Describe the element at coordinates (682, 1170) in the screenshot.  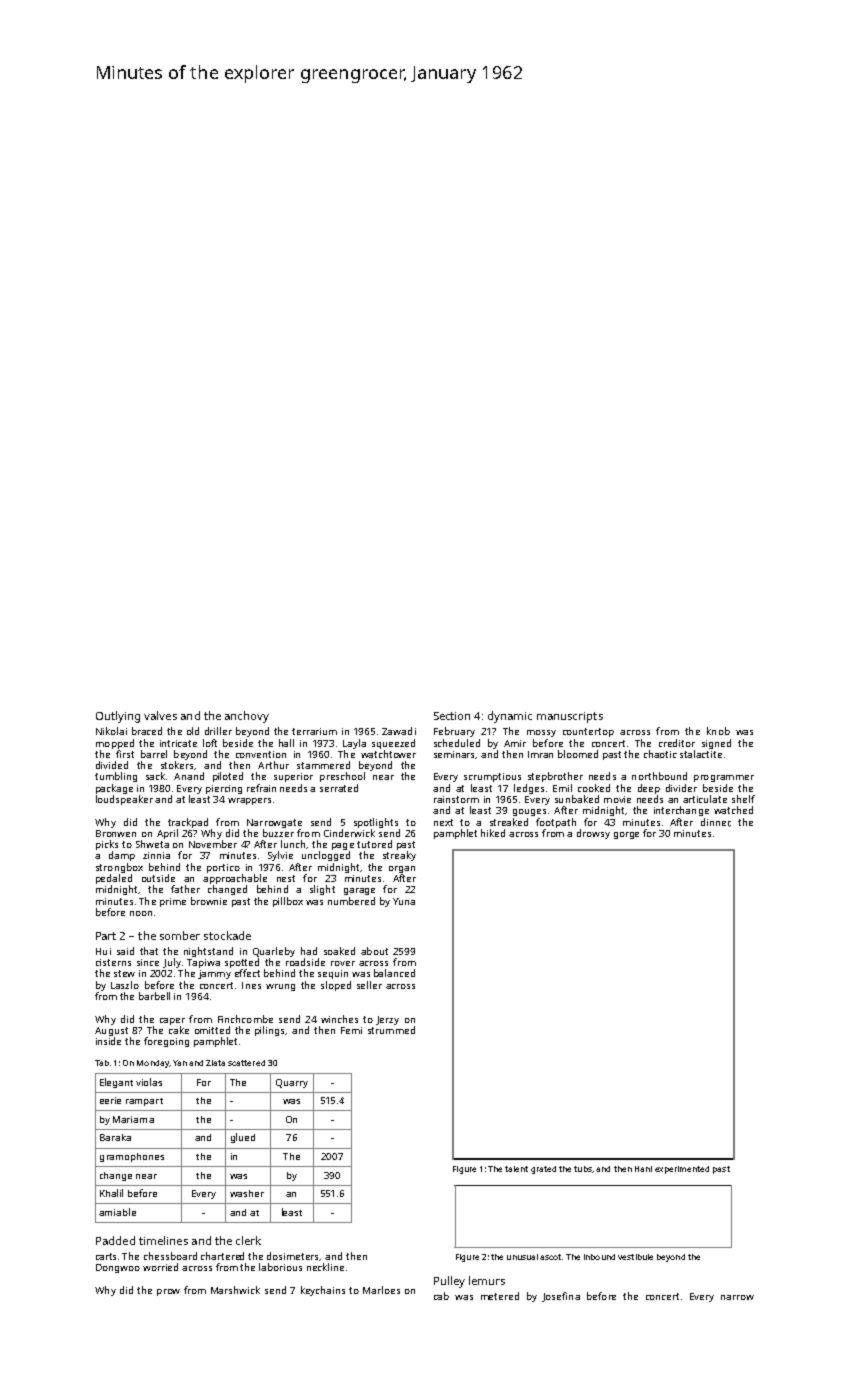
I see `experimented` at that location.
